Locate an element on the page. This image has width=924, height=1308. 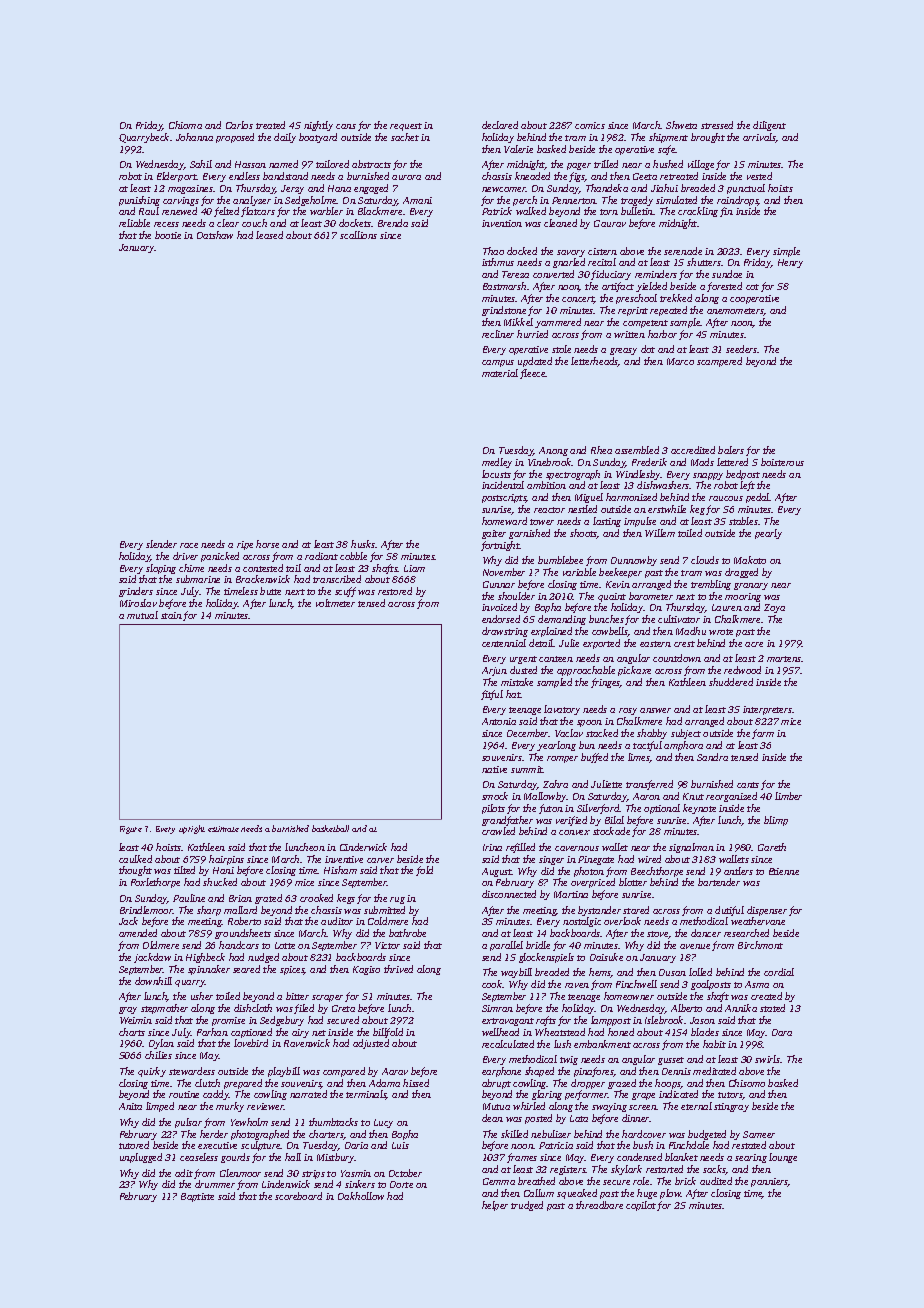
Chioma is located at coordinates (185, 125).
